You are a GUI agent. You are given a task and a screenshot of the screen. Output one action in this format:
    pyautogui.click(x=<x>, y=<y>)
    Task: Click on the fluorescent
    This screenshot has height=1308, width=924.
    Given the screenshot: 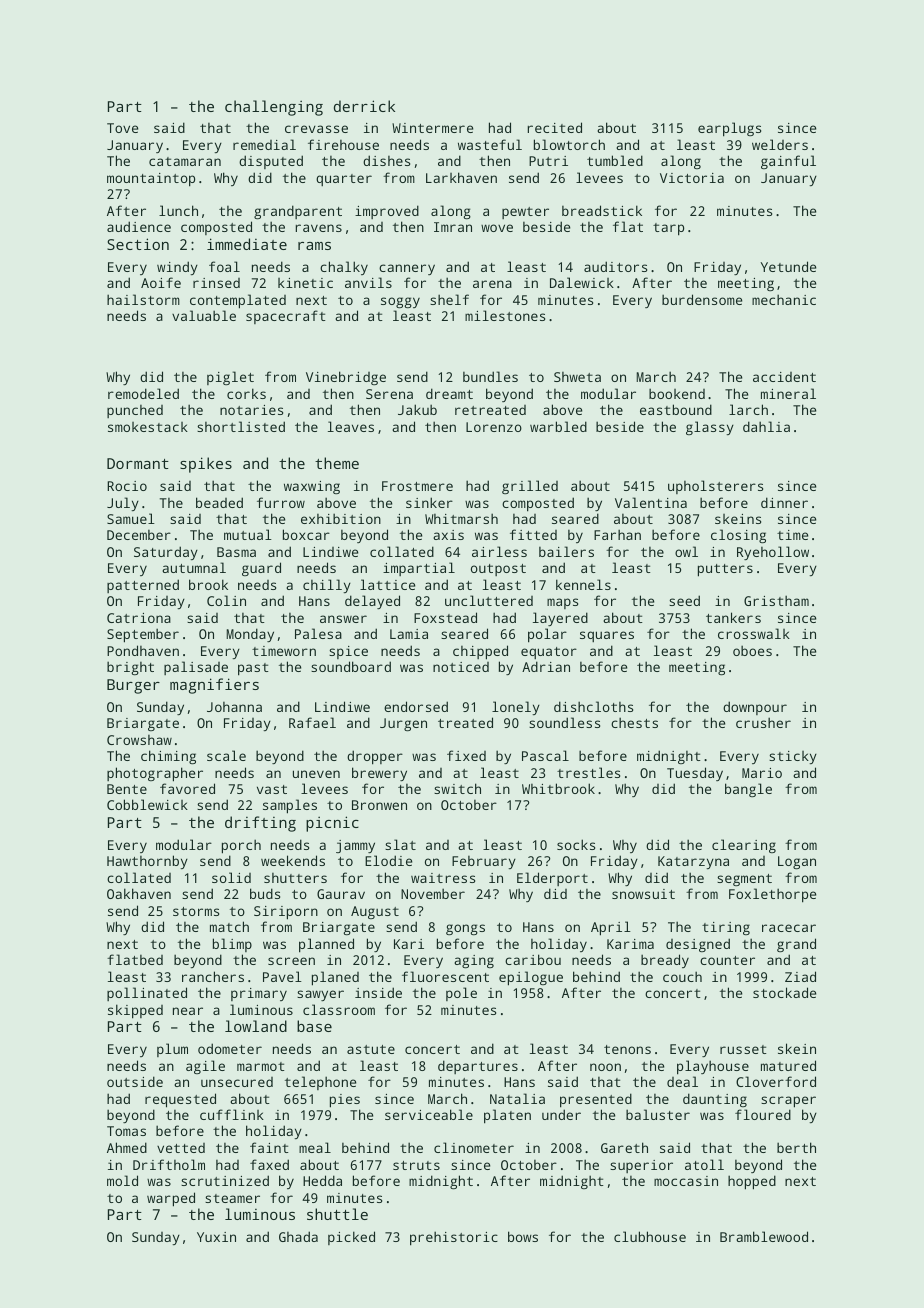 What is the action you would take?
    pyautogui.click(x=445, y=976)
